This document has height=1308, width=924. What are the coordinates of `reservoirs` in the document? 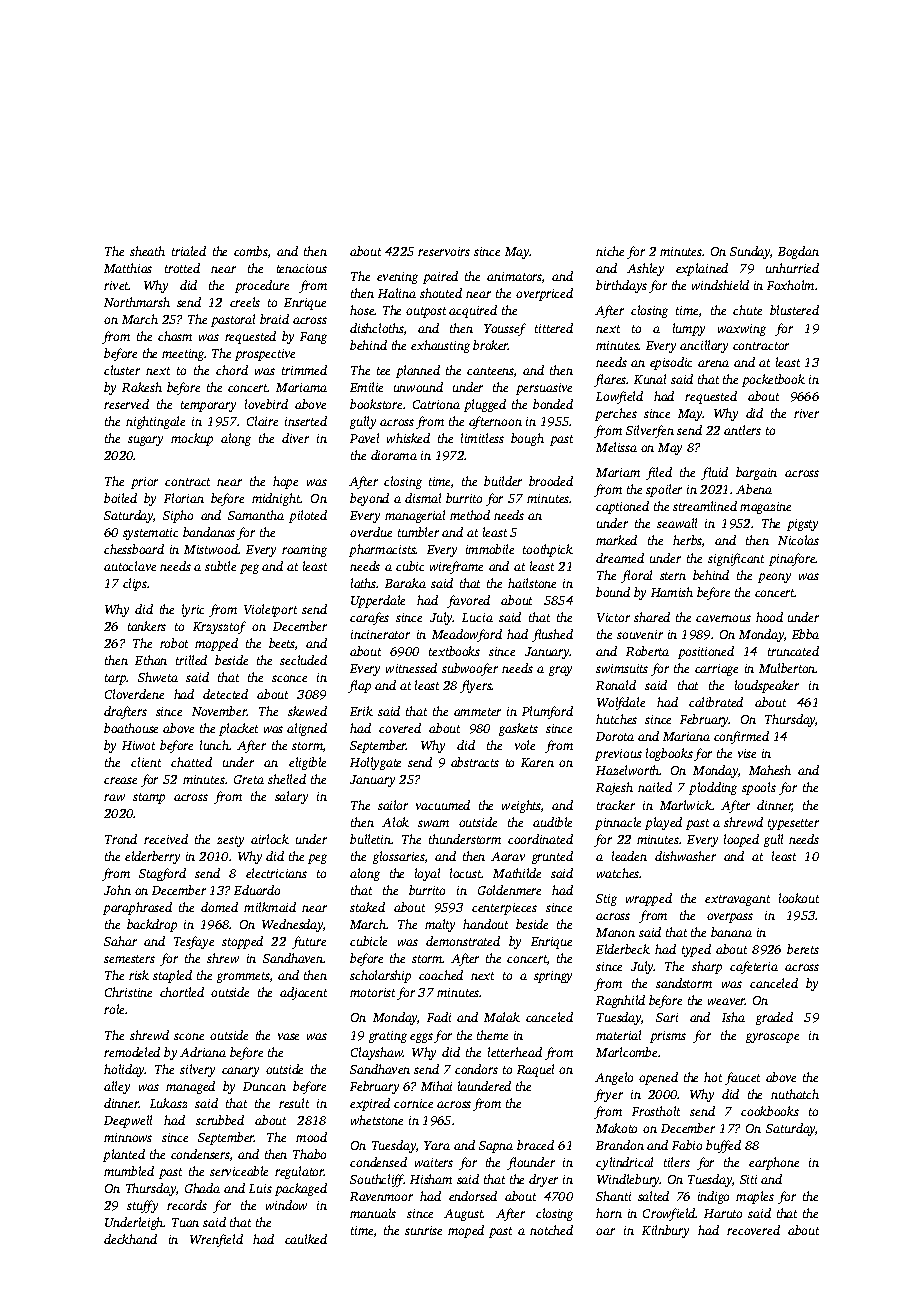 It's located at (444, 251).
